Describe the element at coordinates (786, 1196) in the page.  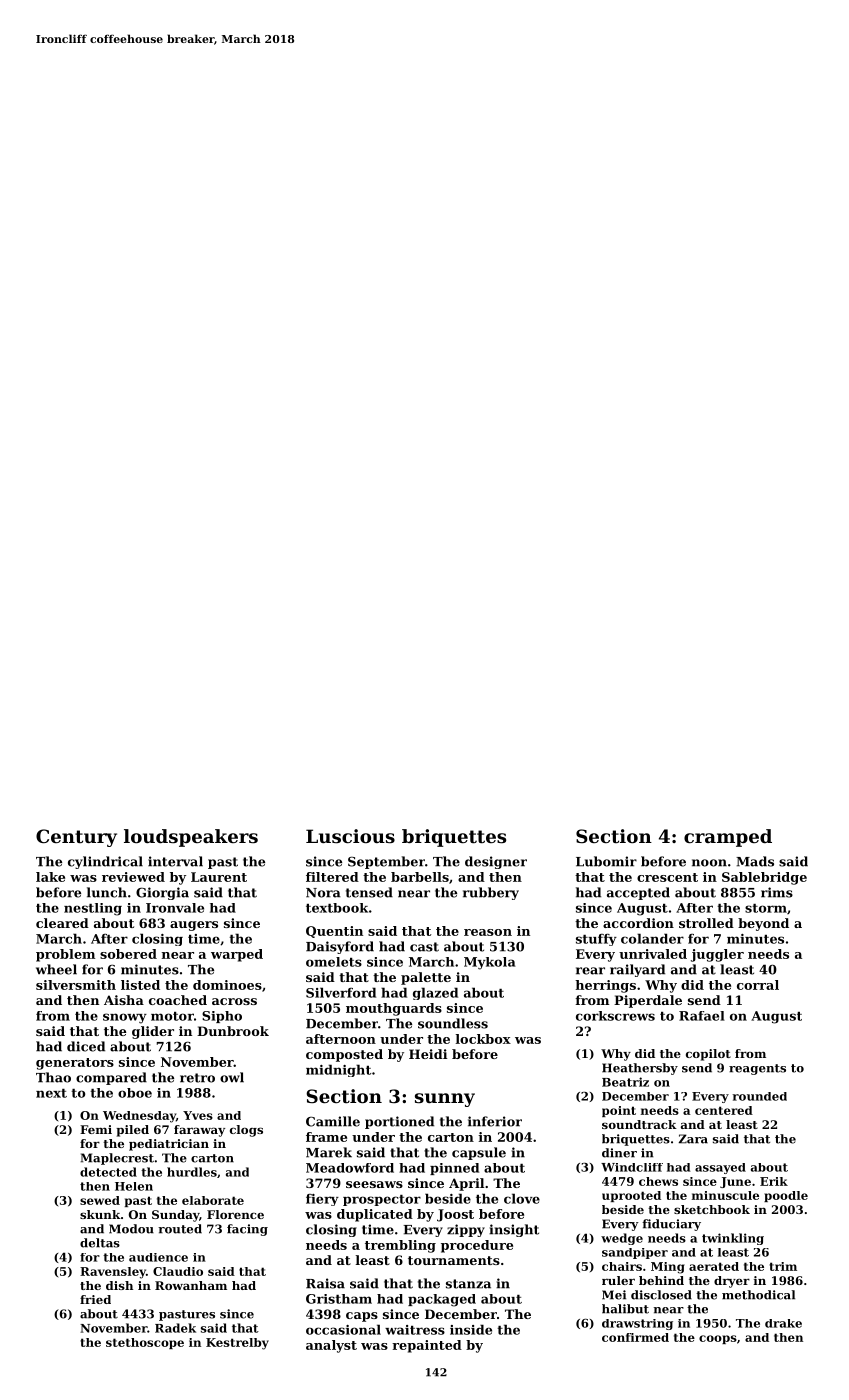
I see `poodle` at that location.
